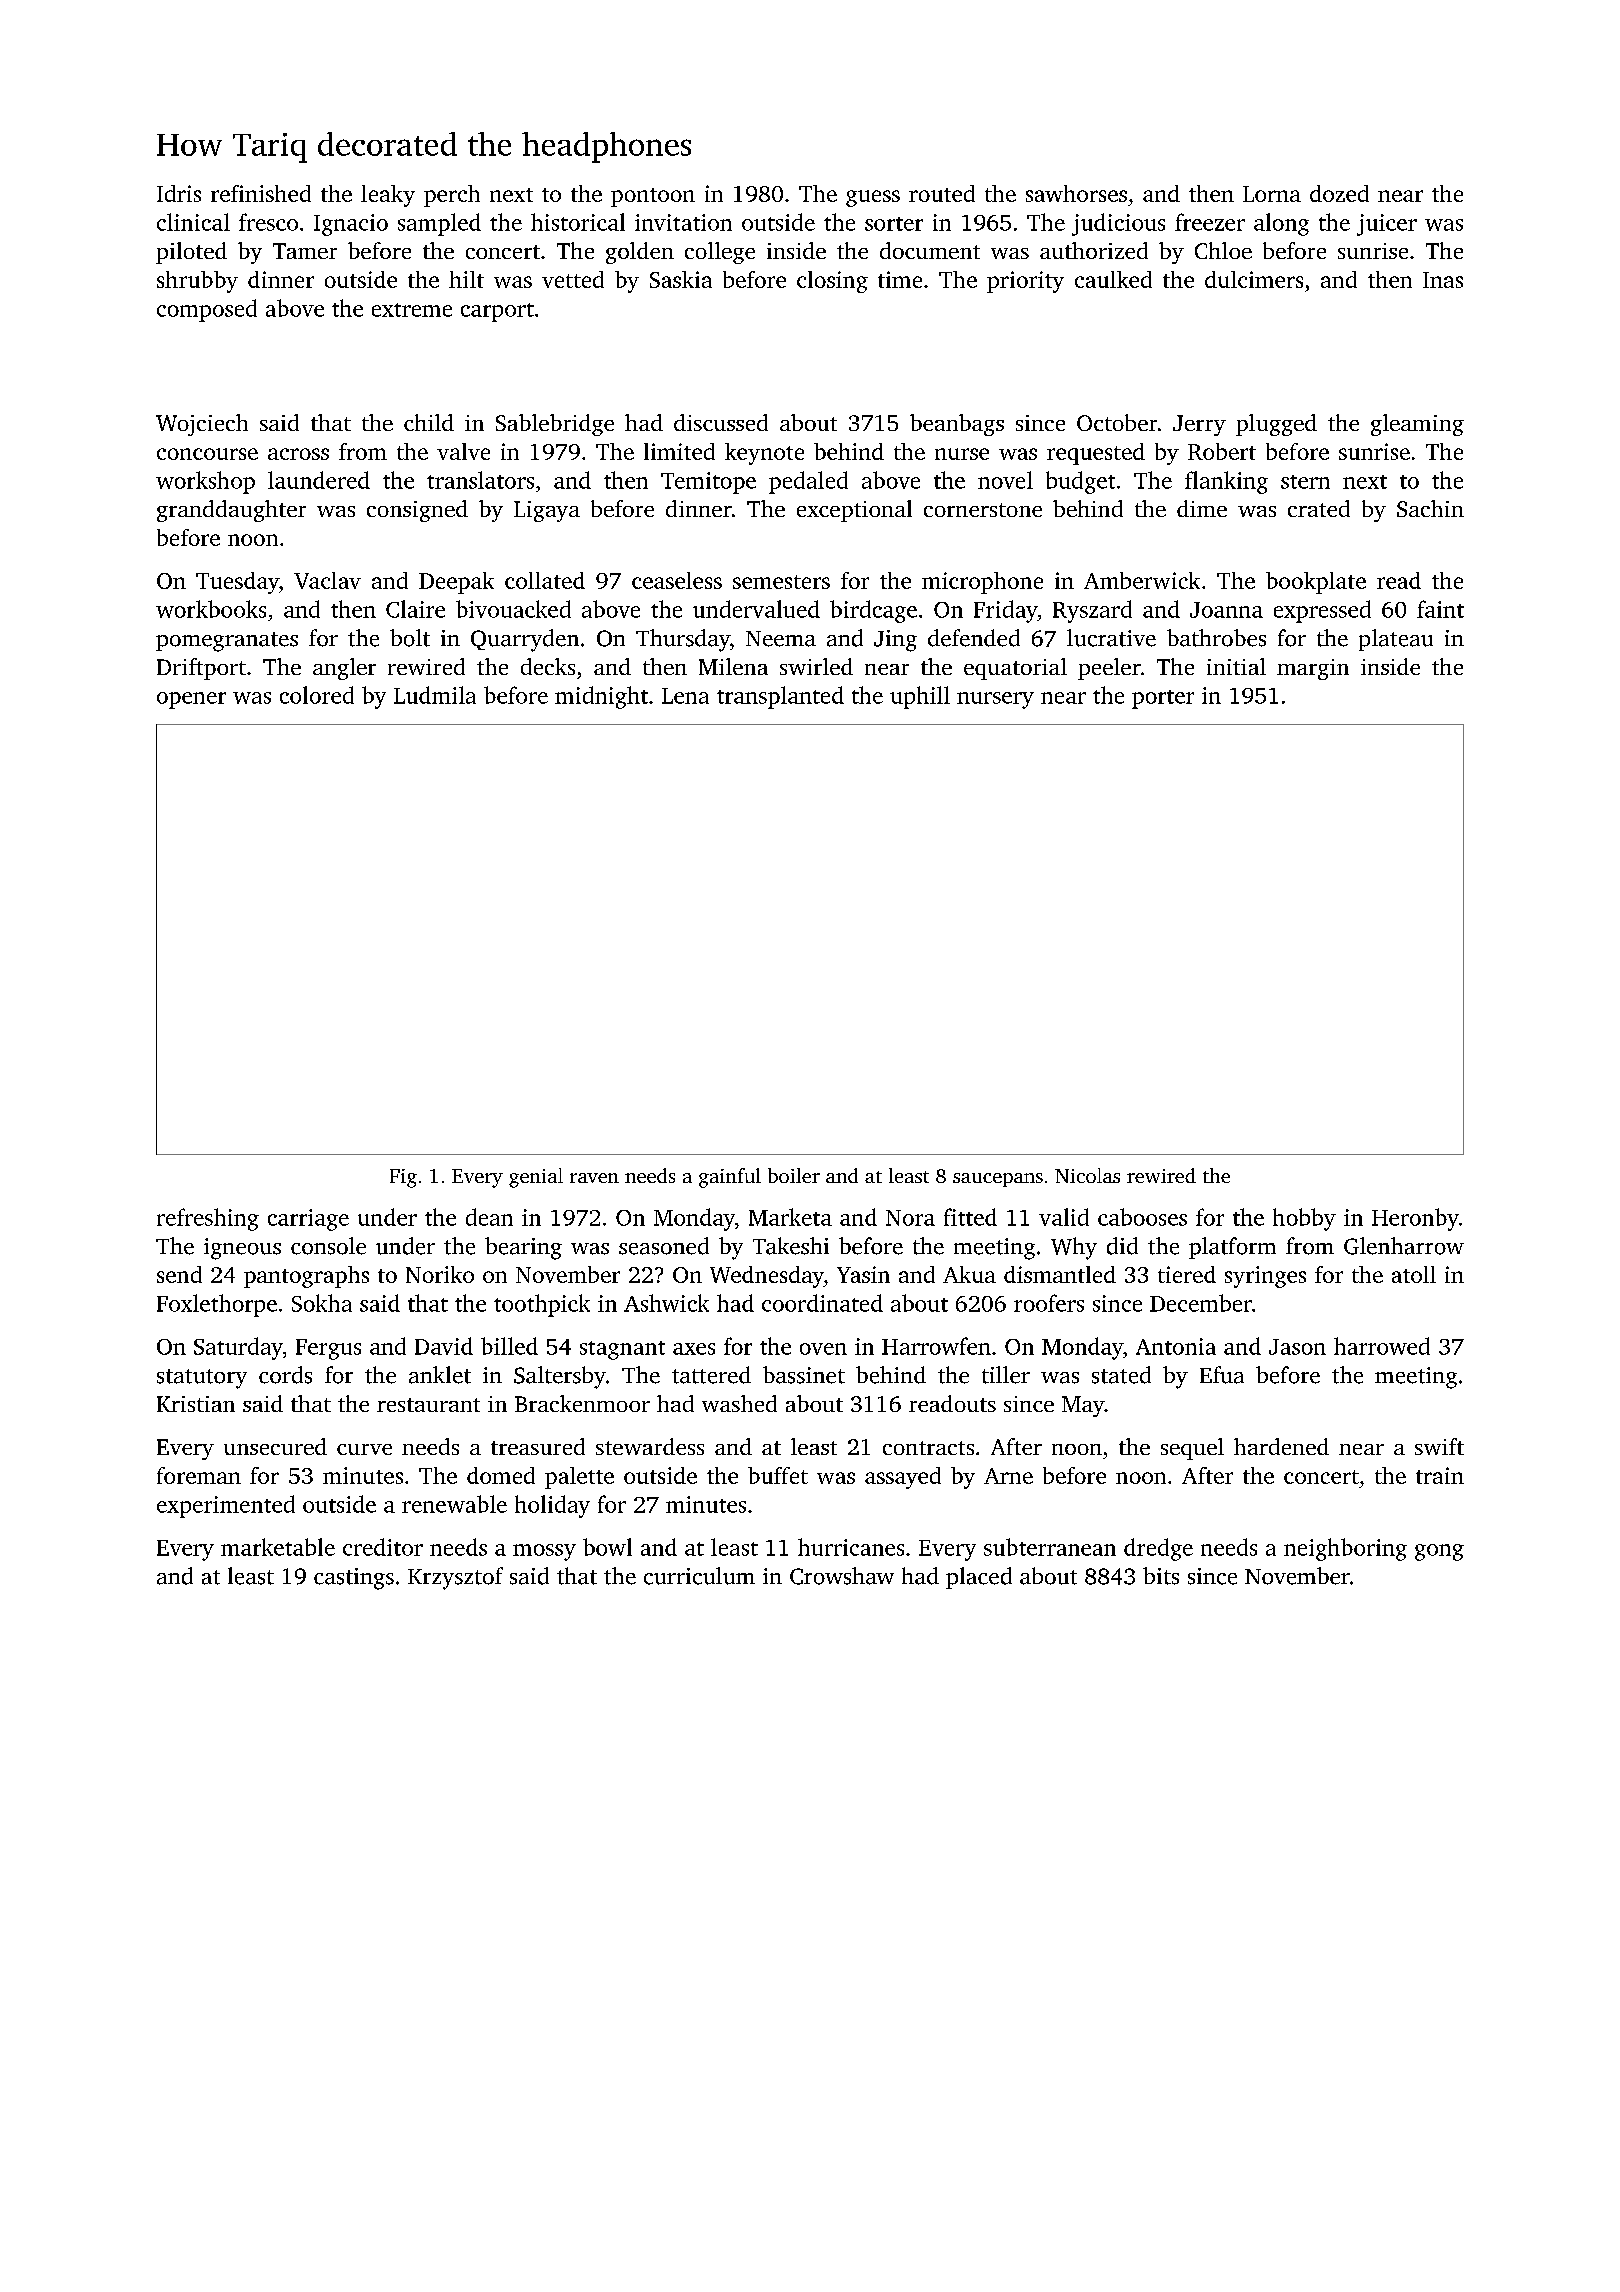  What do you see at coordinates (1076, 193) in the screenshot?
I see `sawhorses` at bounding box center [1076, 193].
